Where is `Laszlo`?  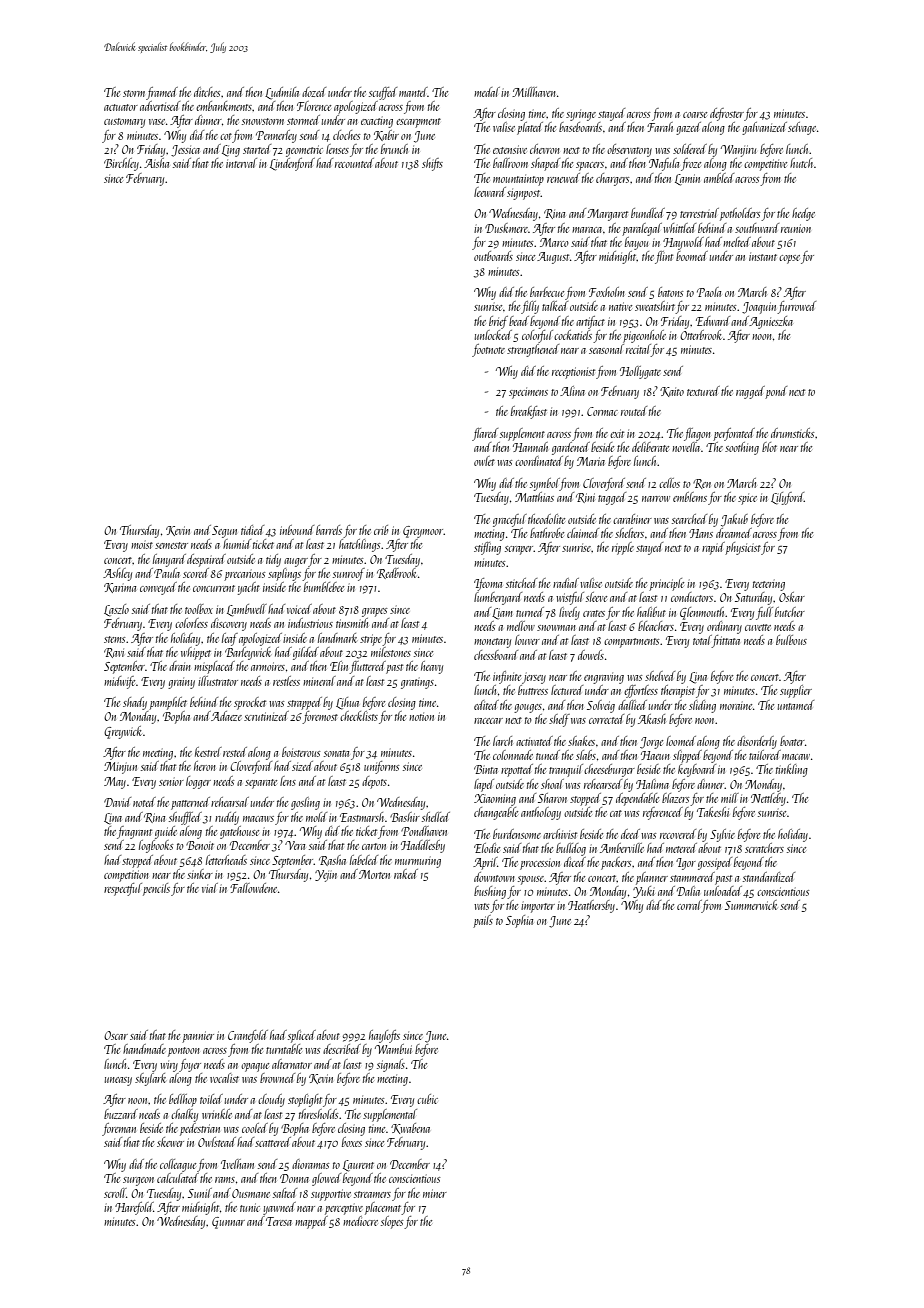 Laszlo is located at coordinates (116, 610).
